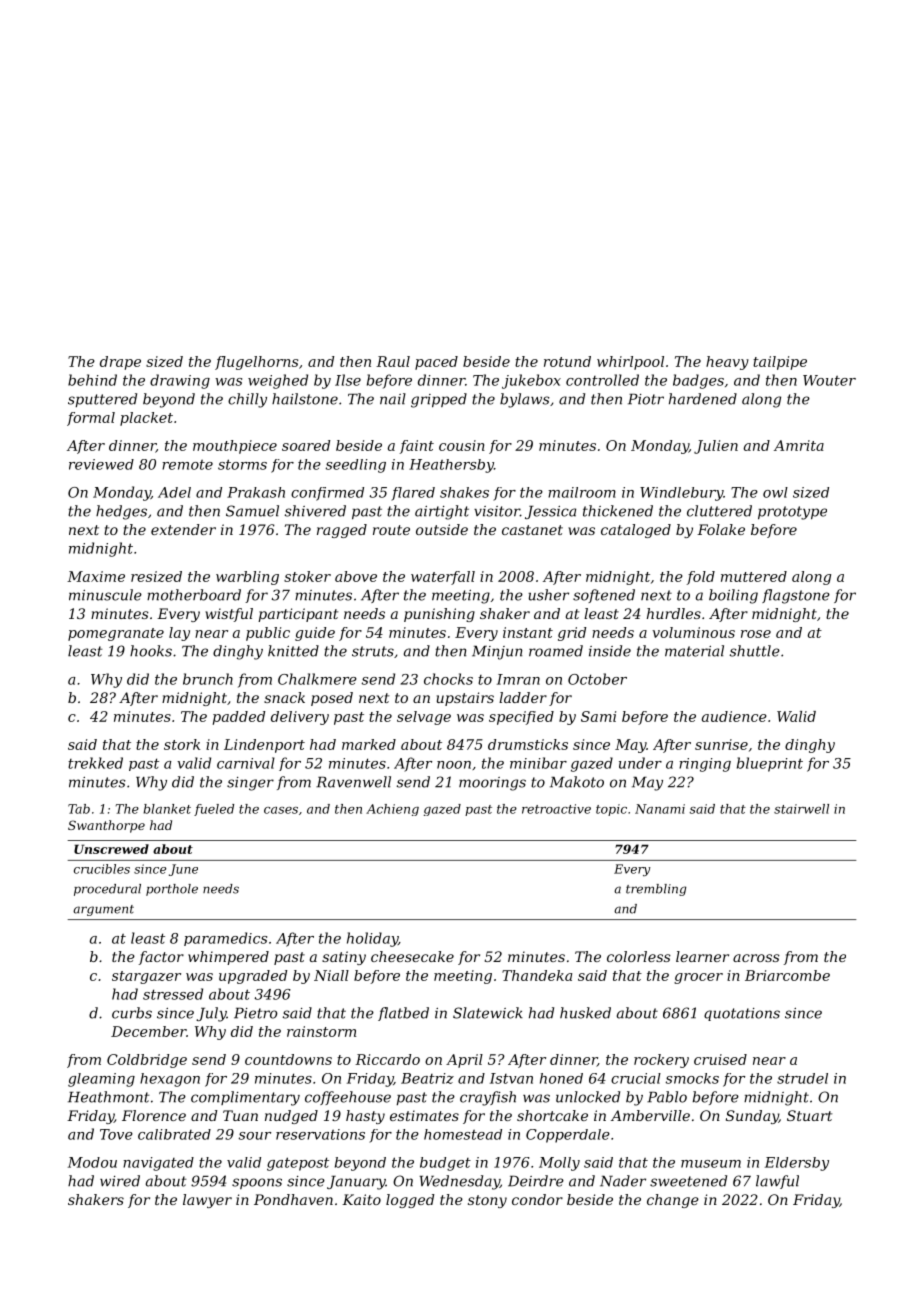  What do you see at coordinates (611, 810) in the screenshot?
I see `topic` at bounding box center [611, 810].
